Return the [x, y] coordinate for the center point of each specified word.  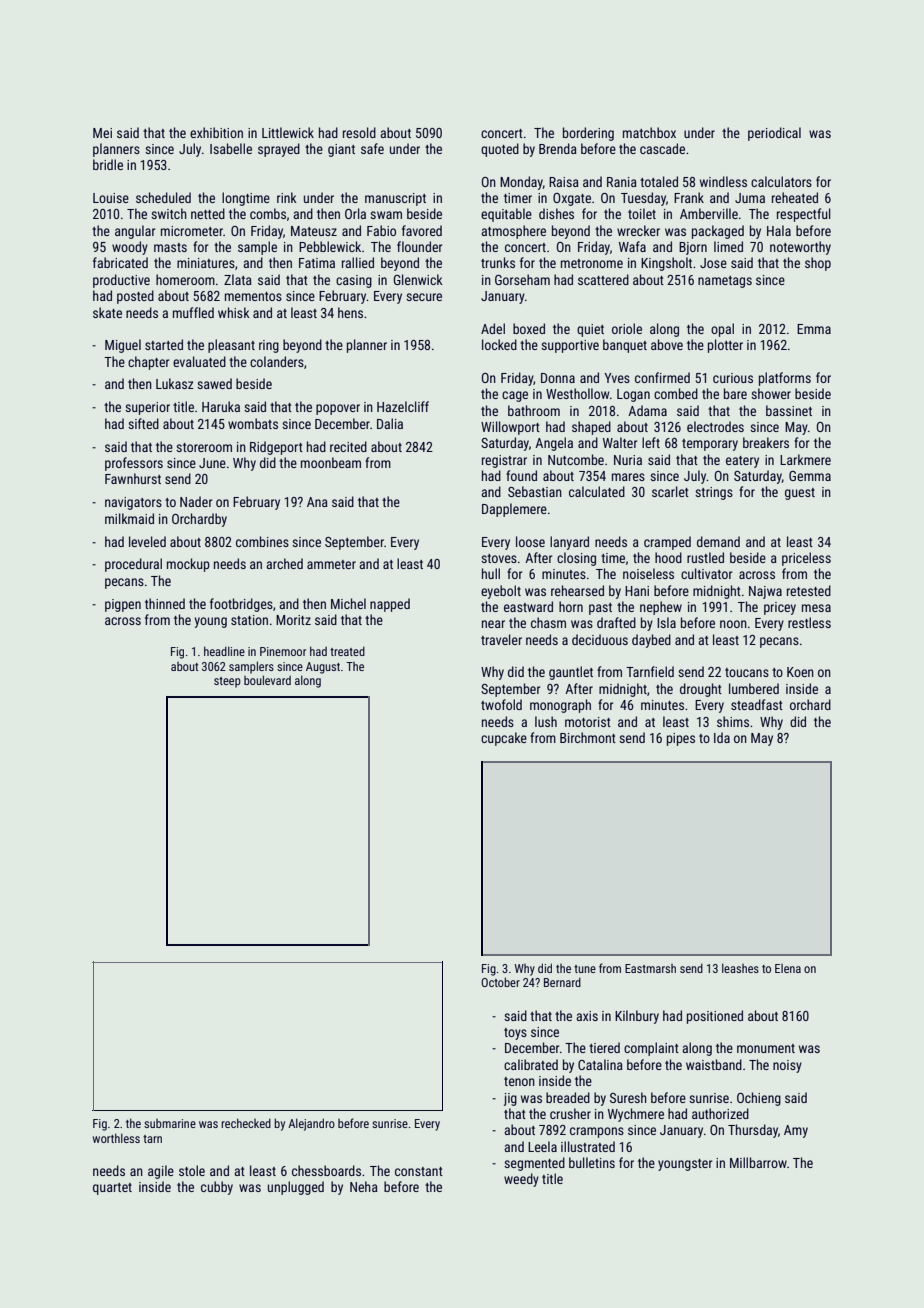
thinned [165, 603]
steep [227, 682]
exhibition [216, 132]
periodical [774, 134]
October [500, 982]
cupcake [504, 739]
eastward [528, 606]
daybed [651, 641]
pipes [681, 739]
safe [372, 148]
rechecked [246, 1123]
